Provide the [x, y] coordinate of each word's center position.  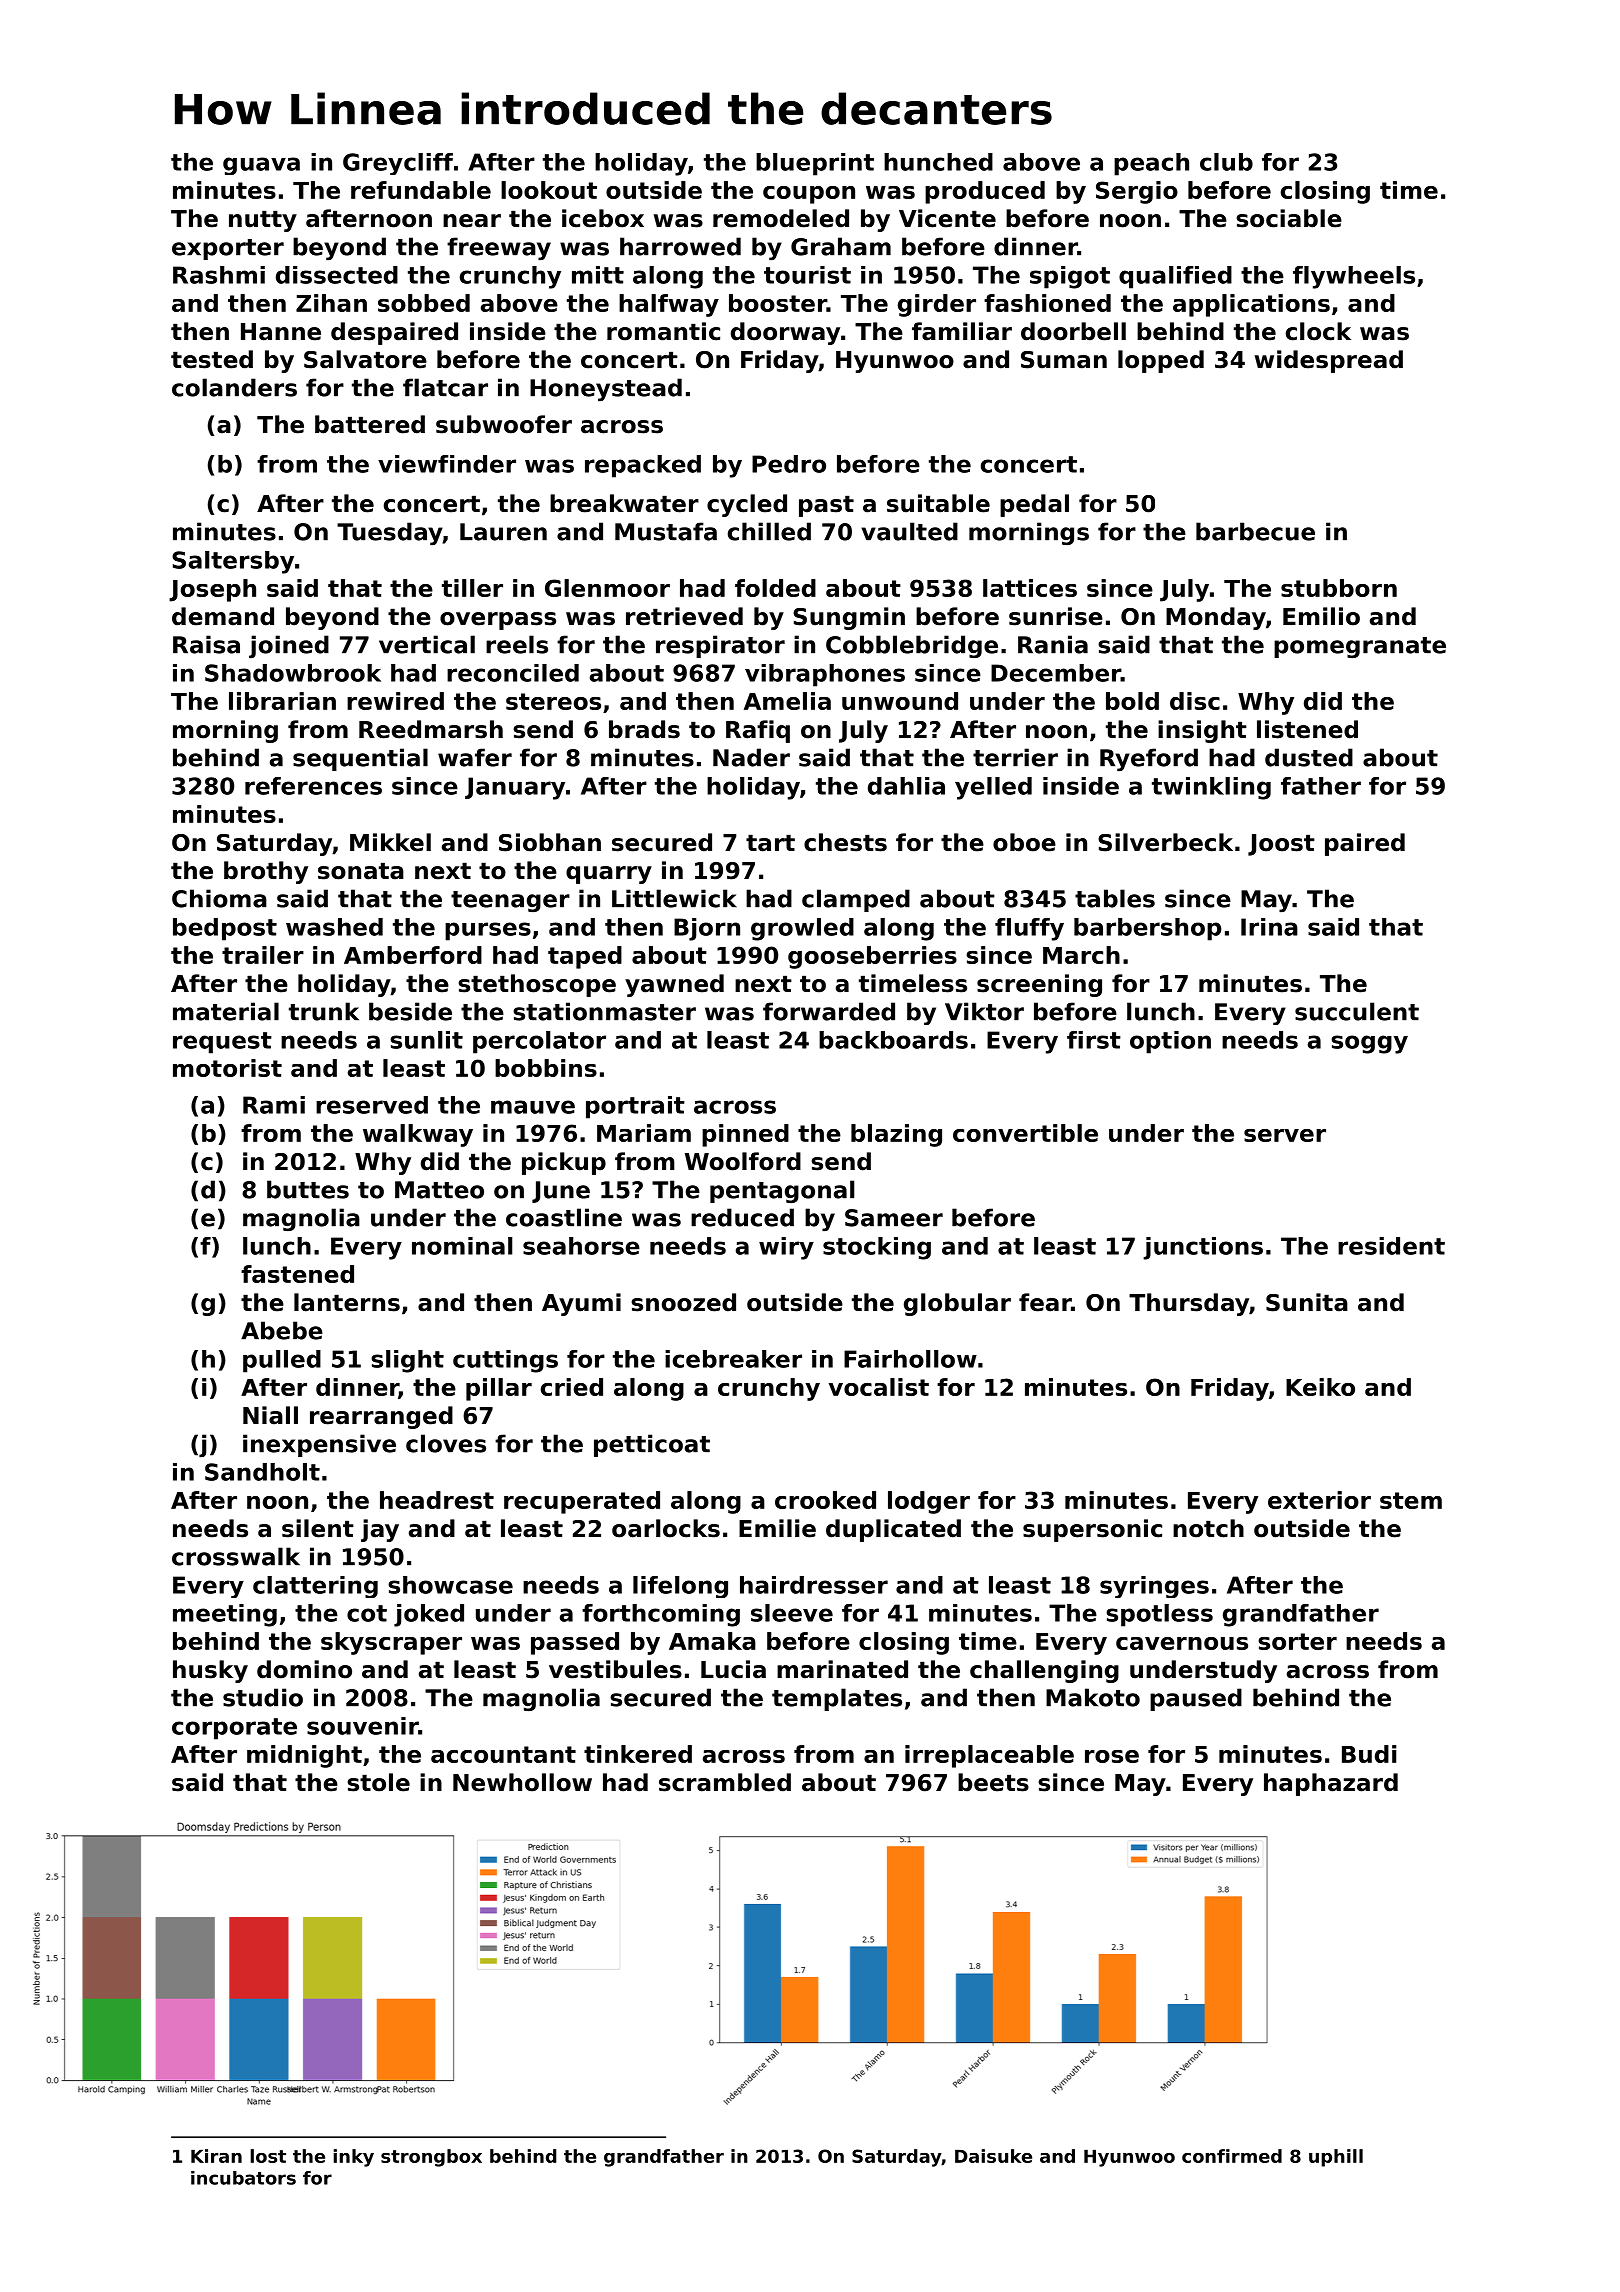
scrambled [725, 1782]
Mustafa [666, 531]
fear [1045, 1302]
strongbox [431, 2158]
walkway [418, 1135]
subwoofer [504, 424]
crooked [825, 1500]
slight [407, 1361]
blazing [896, 1135]
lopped [1161, 361]
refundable [421, 190]
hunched [938, 162]
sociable [1289, 218]
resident [1391, 1246]
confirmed [1232, 2156]
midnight [304, 1756]
